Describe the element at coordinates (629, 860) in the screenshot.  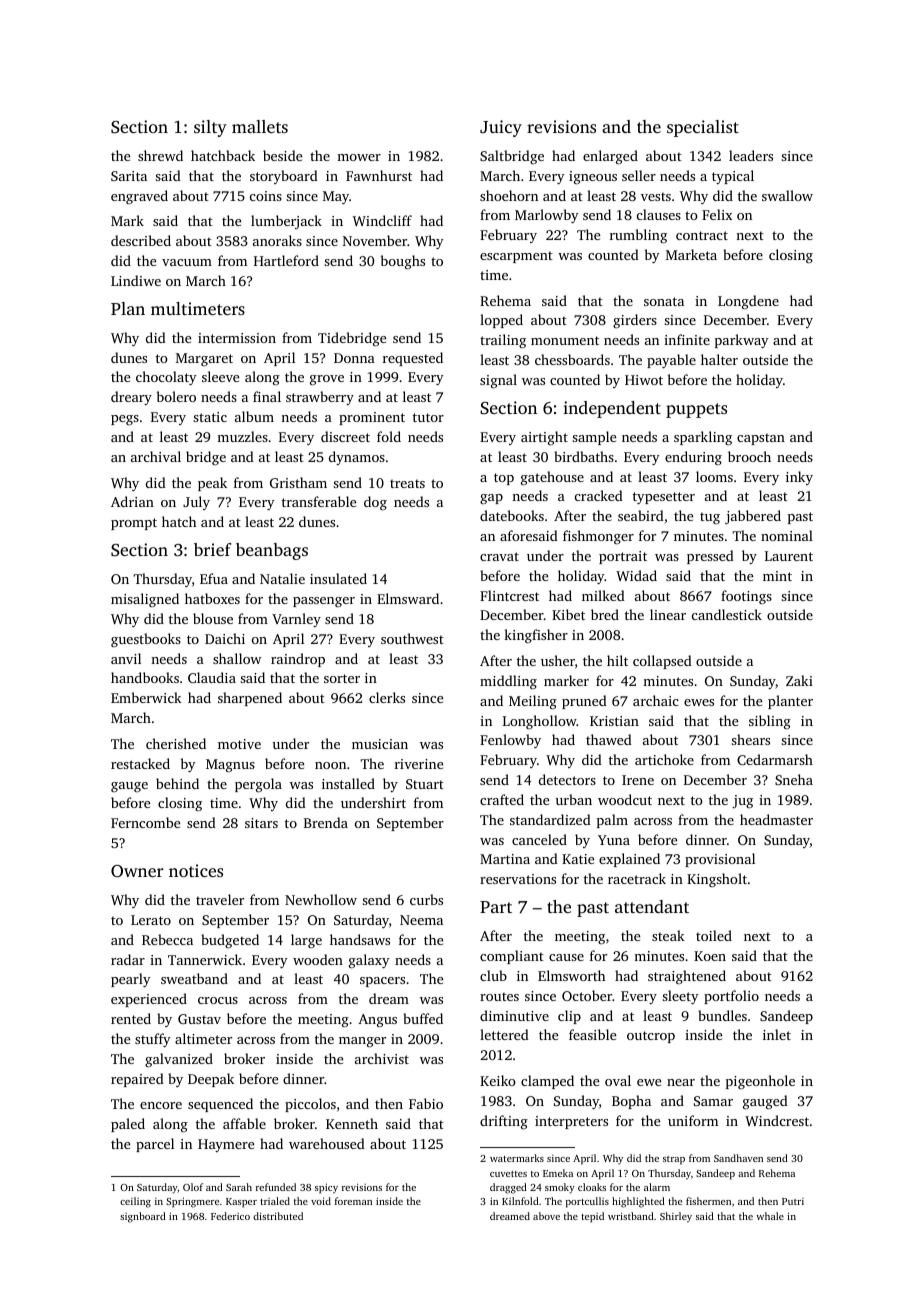
I see `explained` at that location.
